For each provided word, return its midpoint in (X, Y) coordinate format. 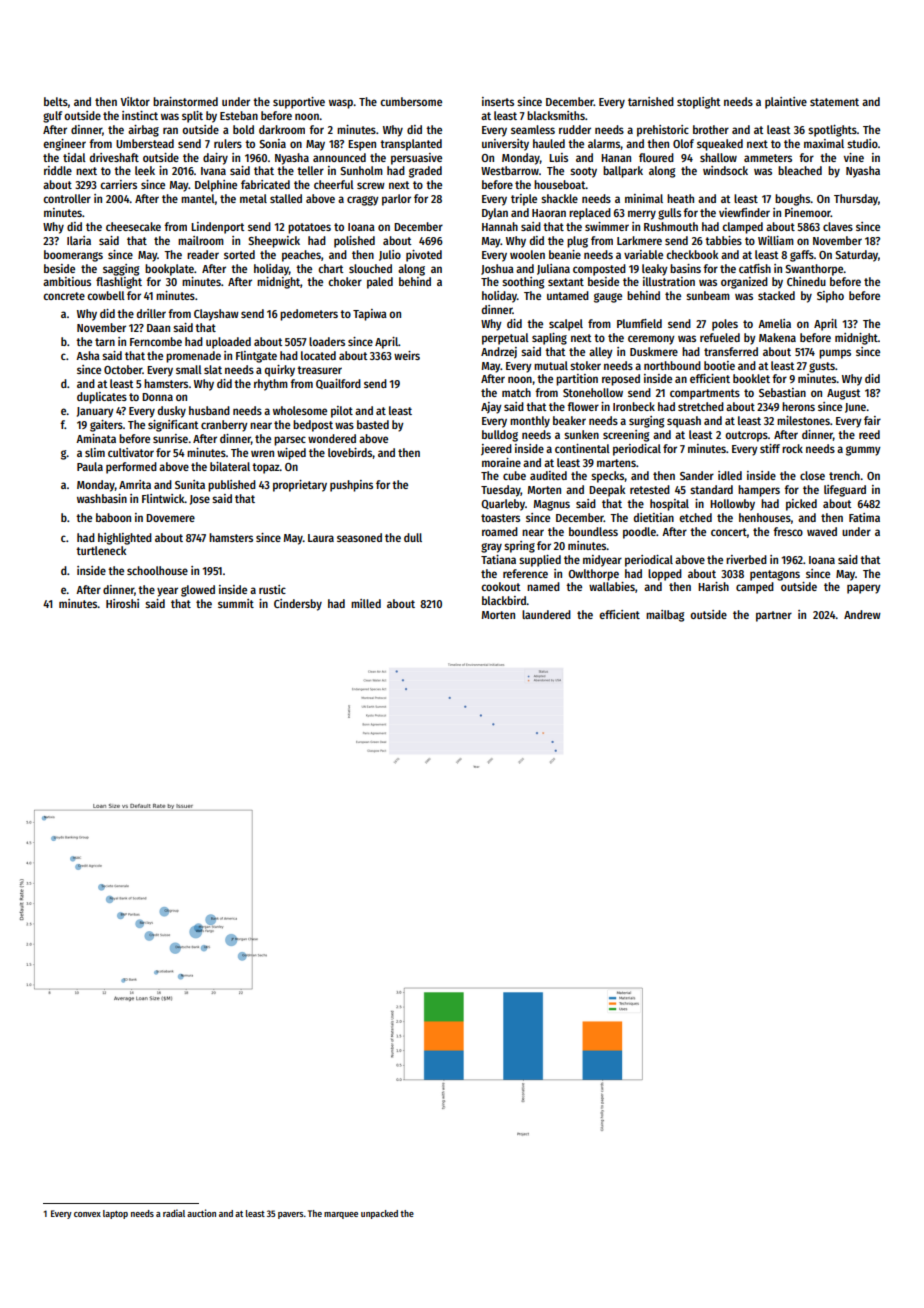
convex (87, 1214)
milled (366, 603)
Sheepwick (274, 242)
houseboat (560, 184)
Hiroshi (122, 603)
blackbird (504, 600)
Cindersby (298, 605)
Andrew (862, 614)
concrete (64, 296)
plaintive (786, 103)
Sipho (830, 297)
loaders (327, 341)
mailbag (665, 616)
